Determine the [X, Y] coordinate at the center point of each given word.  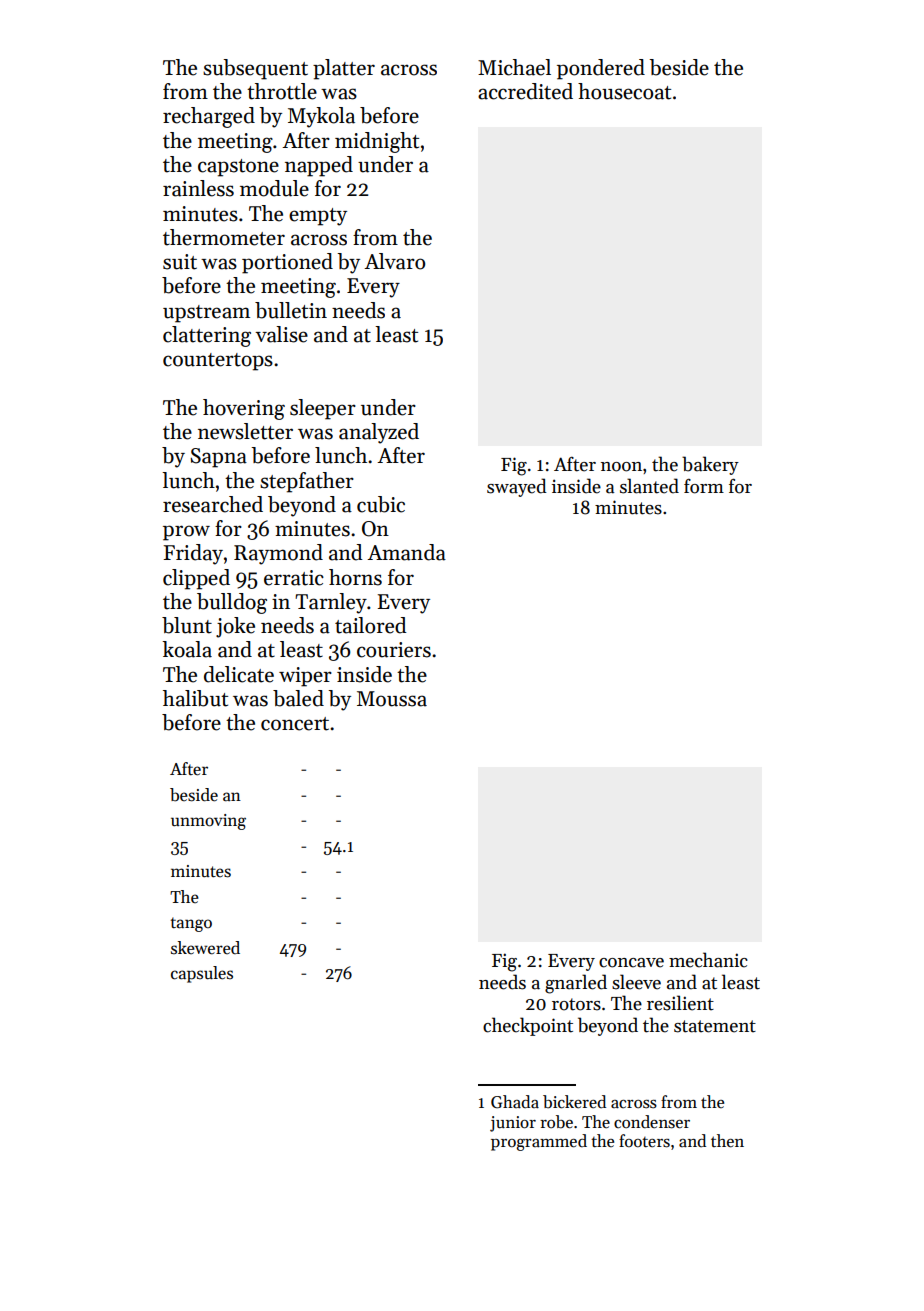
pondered [601, 69]
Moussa [392, 699]
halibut [195, 698]
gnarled [576, 984]
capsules [202, 974]
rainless [198, 188]
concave [631, 963]
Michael [514, 67]
